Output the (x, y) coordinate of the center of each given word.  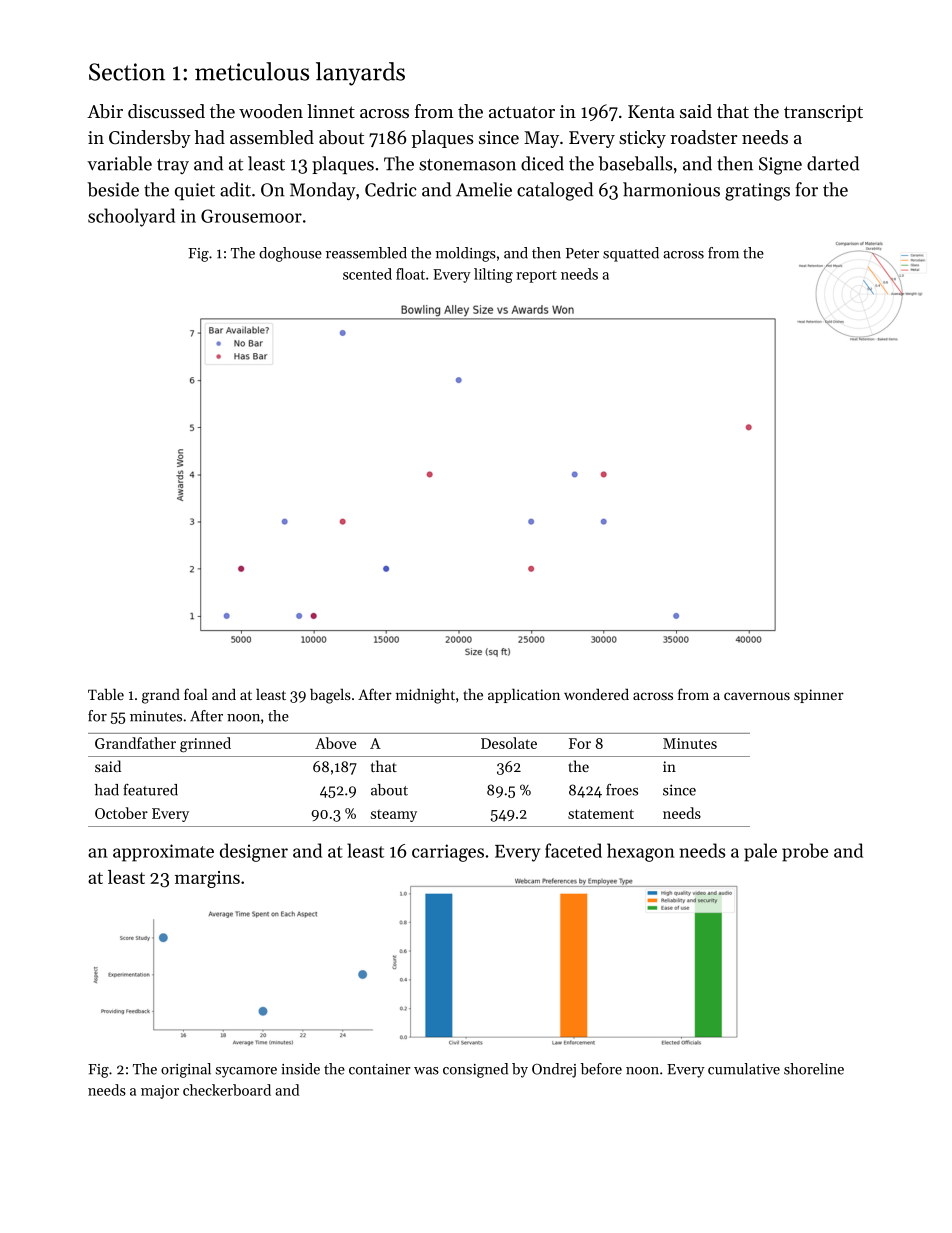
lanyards (360, 74)
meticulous (252, 71)
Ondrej (554, 1070)
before (601, 1069)
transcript (823, 113)
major (160, 1092)
